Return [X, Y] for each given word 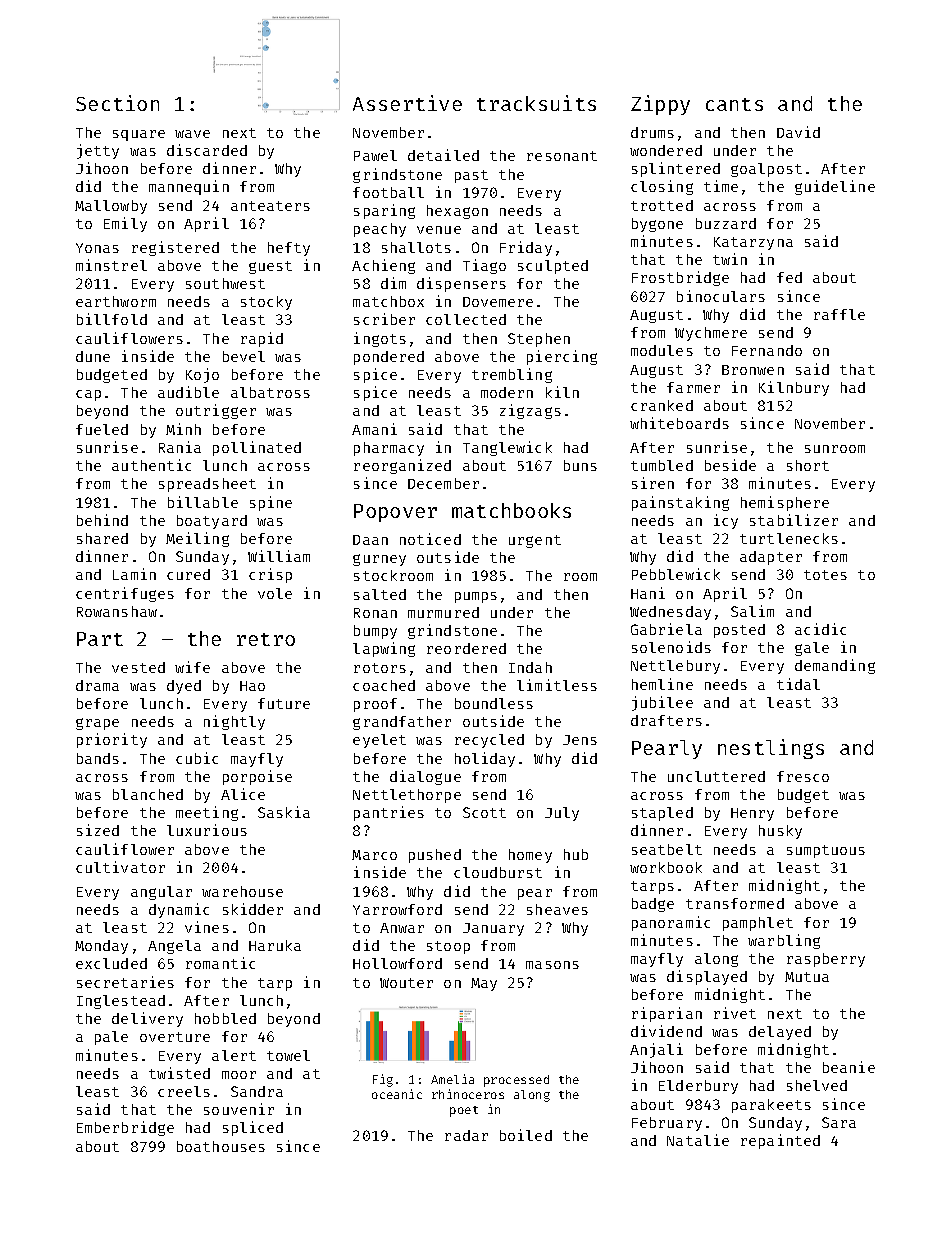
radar [466, 1135]
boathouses [221, 1146]
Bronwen [753, 370]
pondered [389, 358]
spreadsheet [207, 485]
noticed [430, 539]
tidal [798, 684]
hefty [289, 249]
